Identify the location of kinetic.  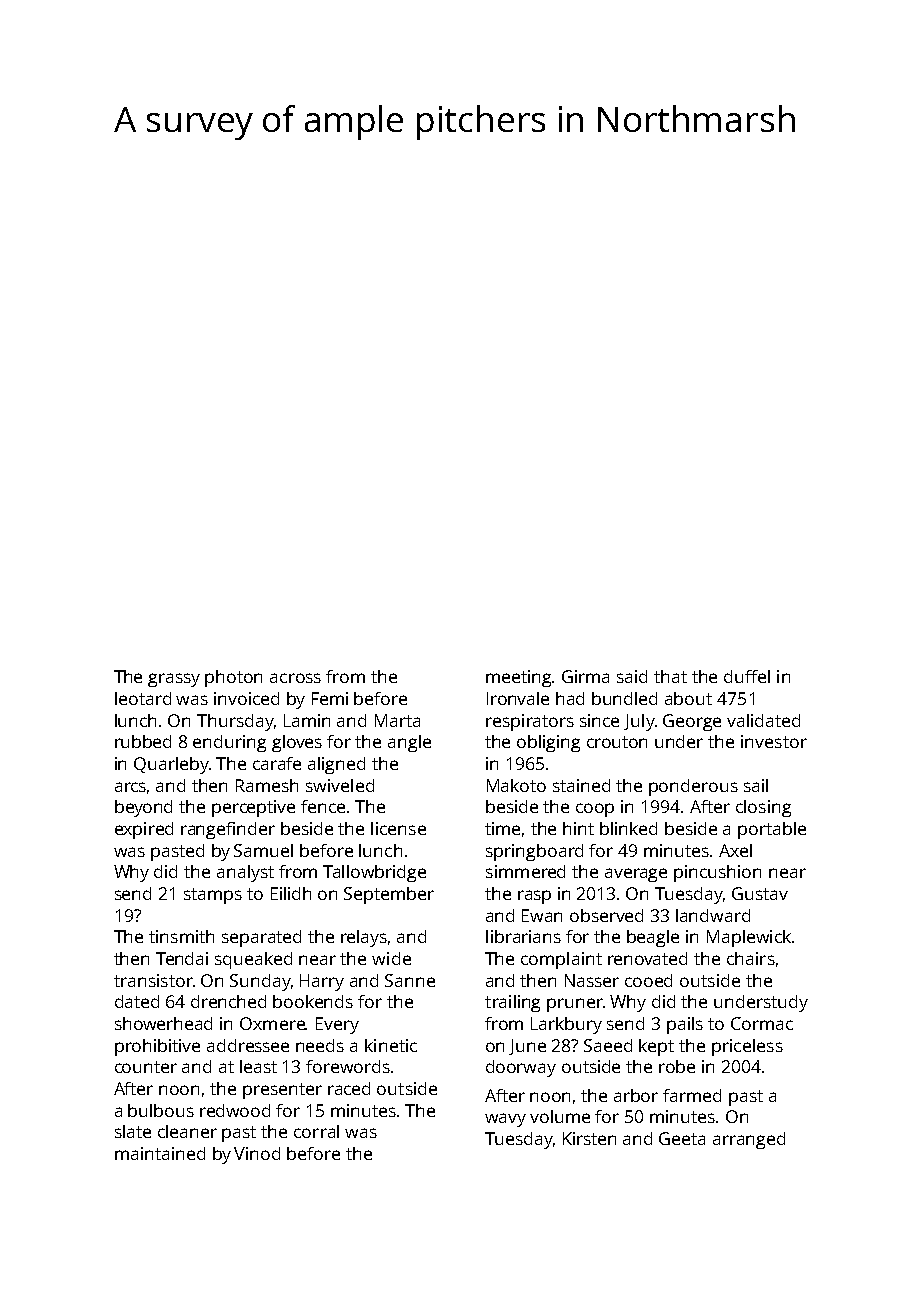
(391, 1045).
